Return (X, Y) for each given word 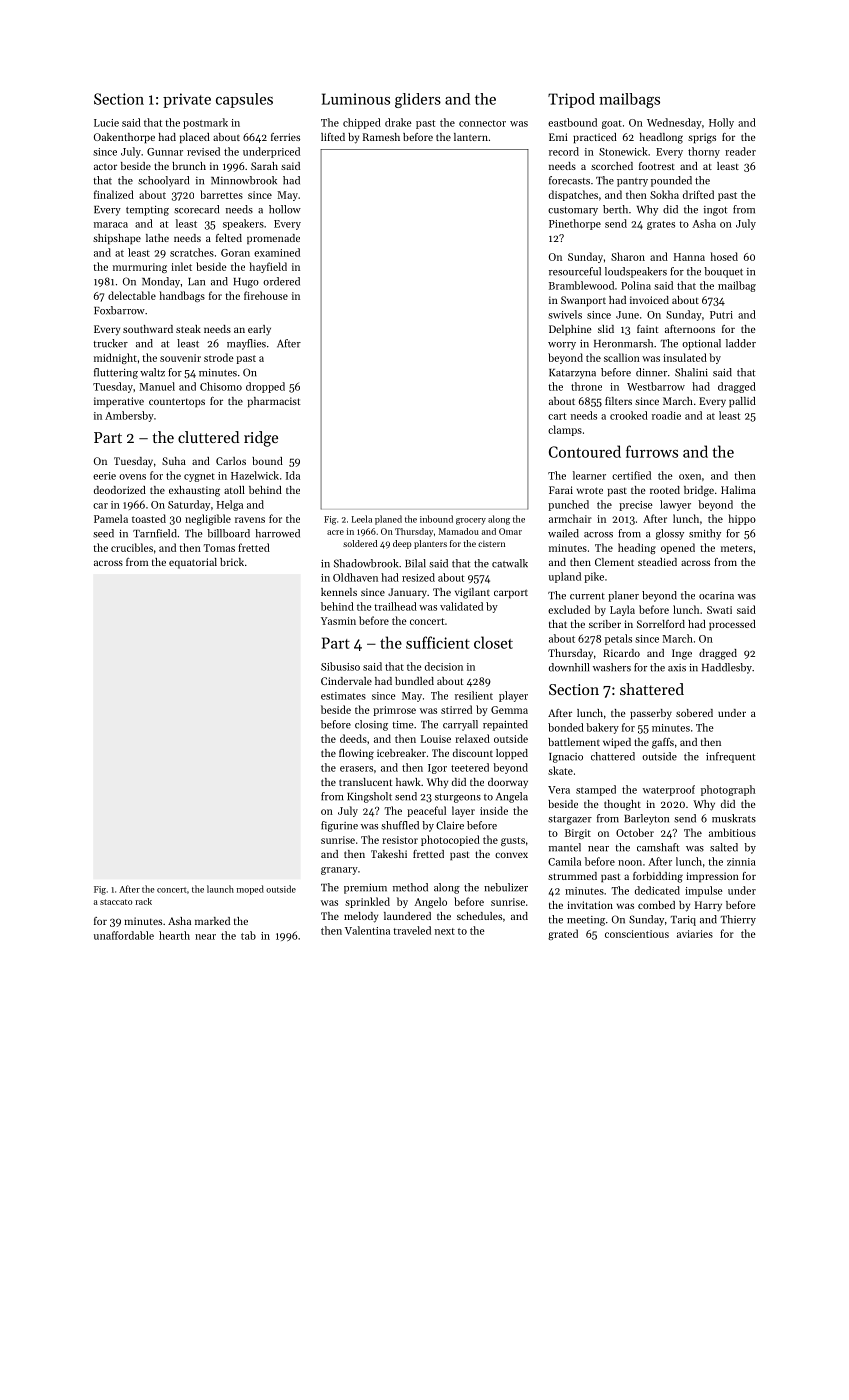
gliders (418, 100)
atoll (234, 490)
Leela (362, 519)
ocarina (716, 596)
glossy (670, 534)
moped (250, 890)
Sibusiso (340, 666)
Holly (721, 123)
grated (563, 934)
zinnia (741, 862)
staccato (116, 902)
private (187, 100)
